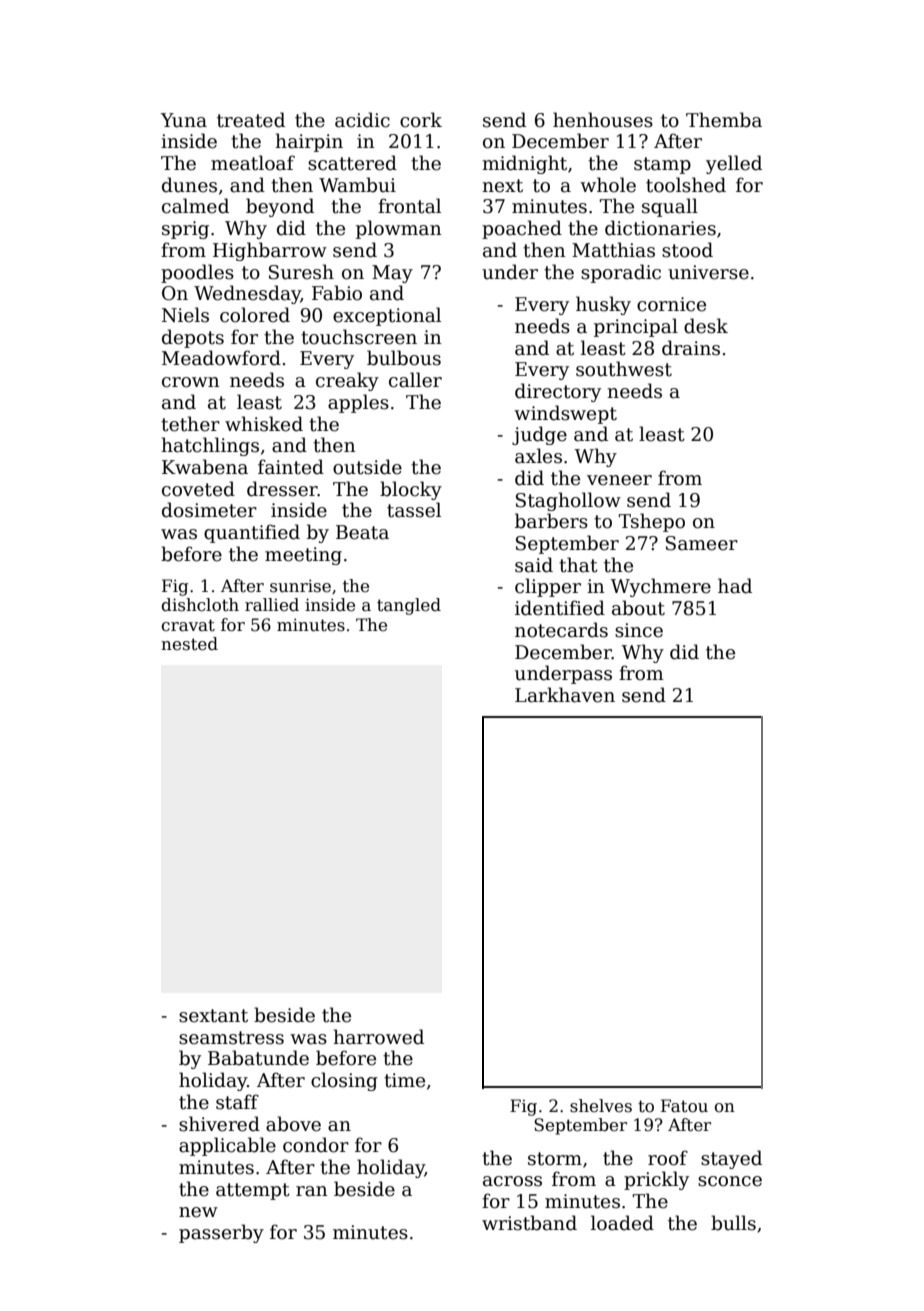 This page has width=924, height=1311. Describe the element at coordinates (344, 1081) in the page. I see `closing` at that location.
